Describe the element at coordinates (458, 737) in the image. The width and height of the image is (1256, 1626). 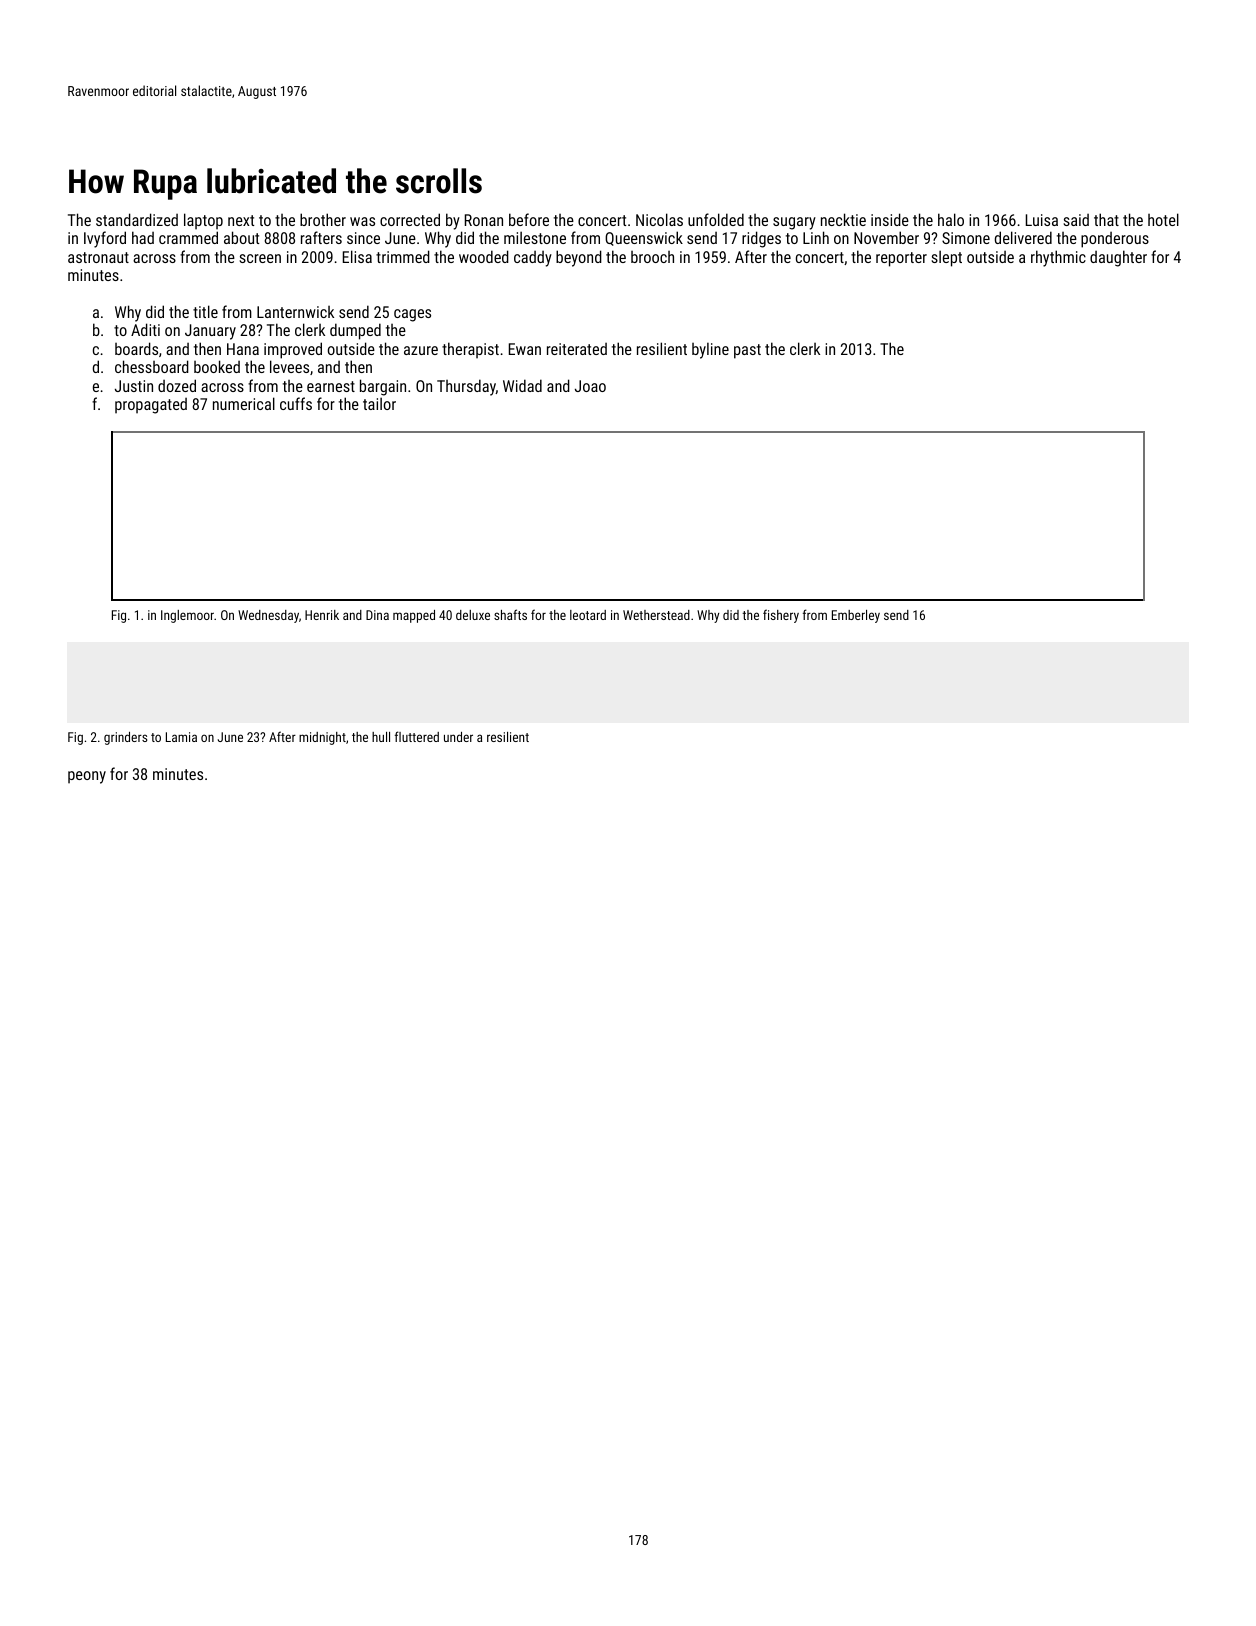
I see `under` at that location.
